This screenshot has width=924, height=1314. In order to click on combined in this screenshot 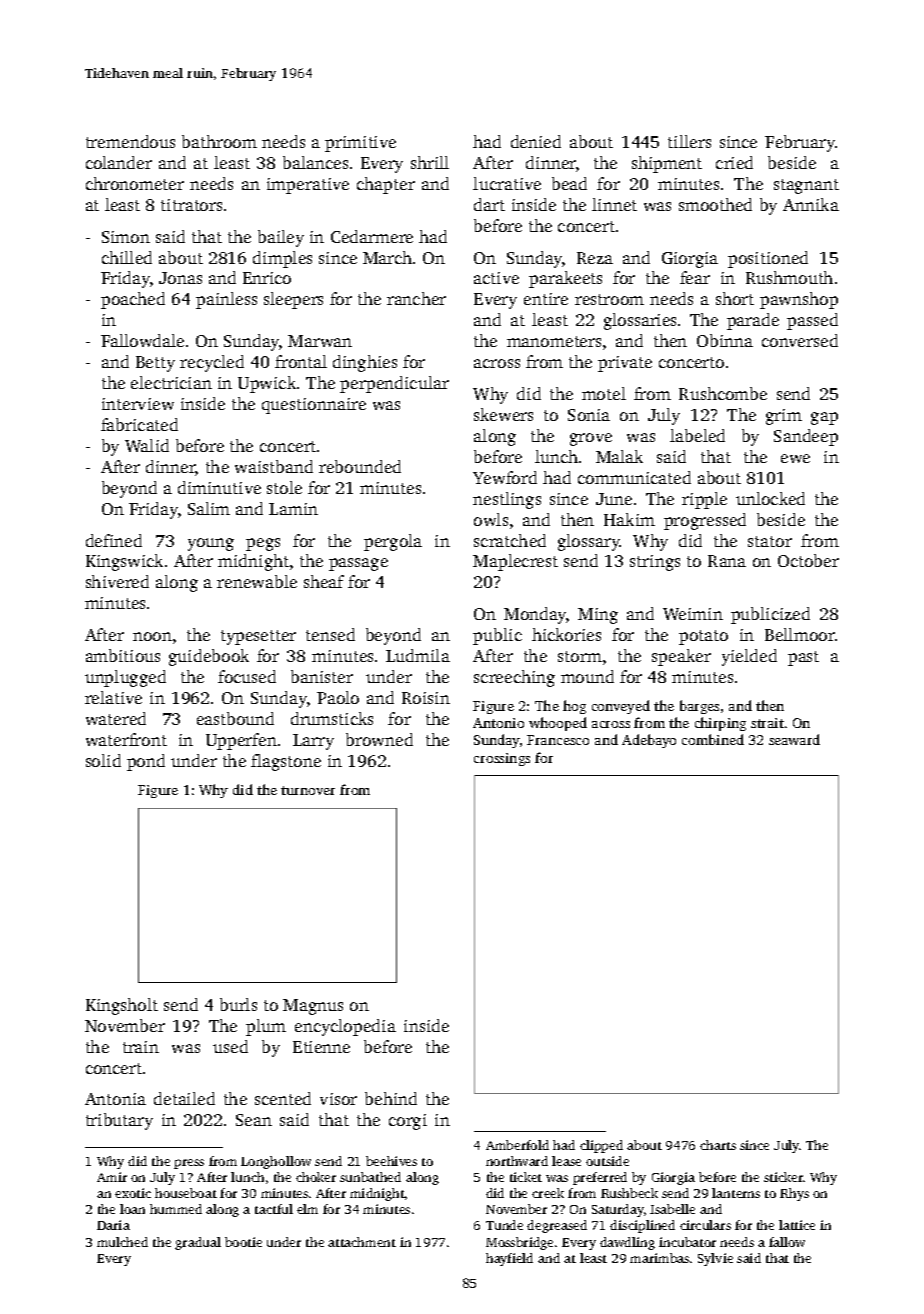, I will do `click(713, 739)`.
